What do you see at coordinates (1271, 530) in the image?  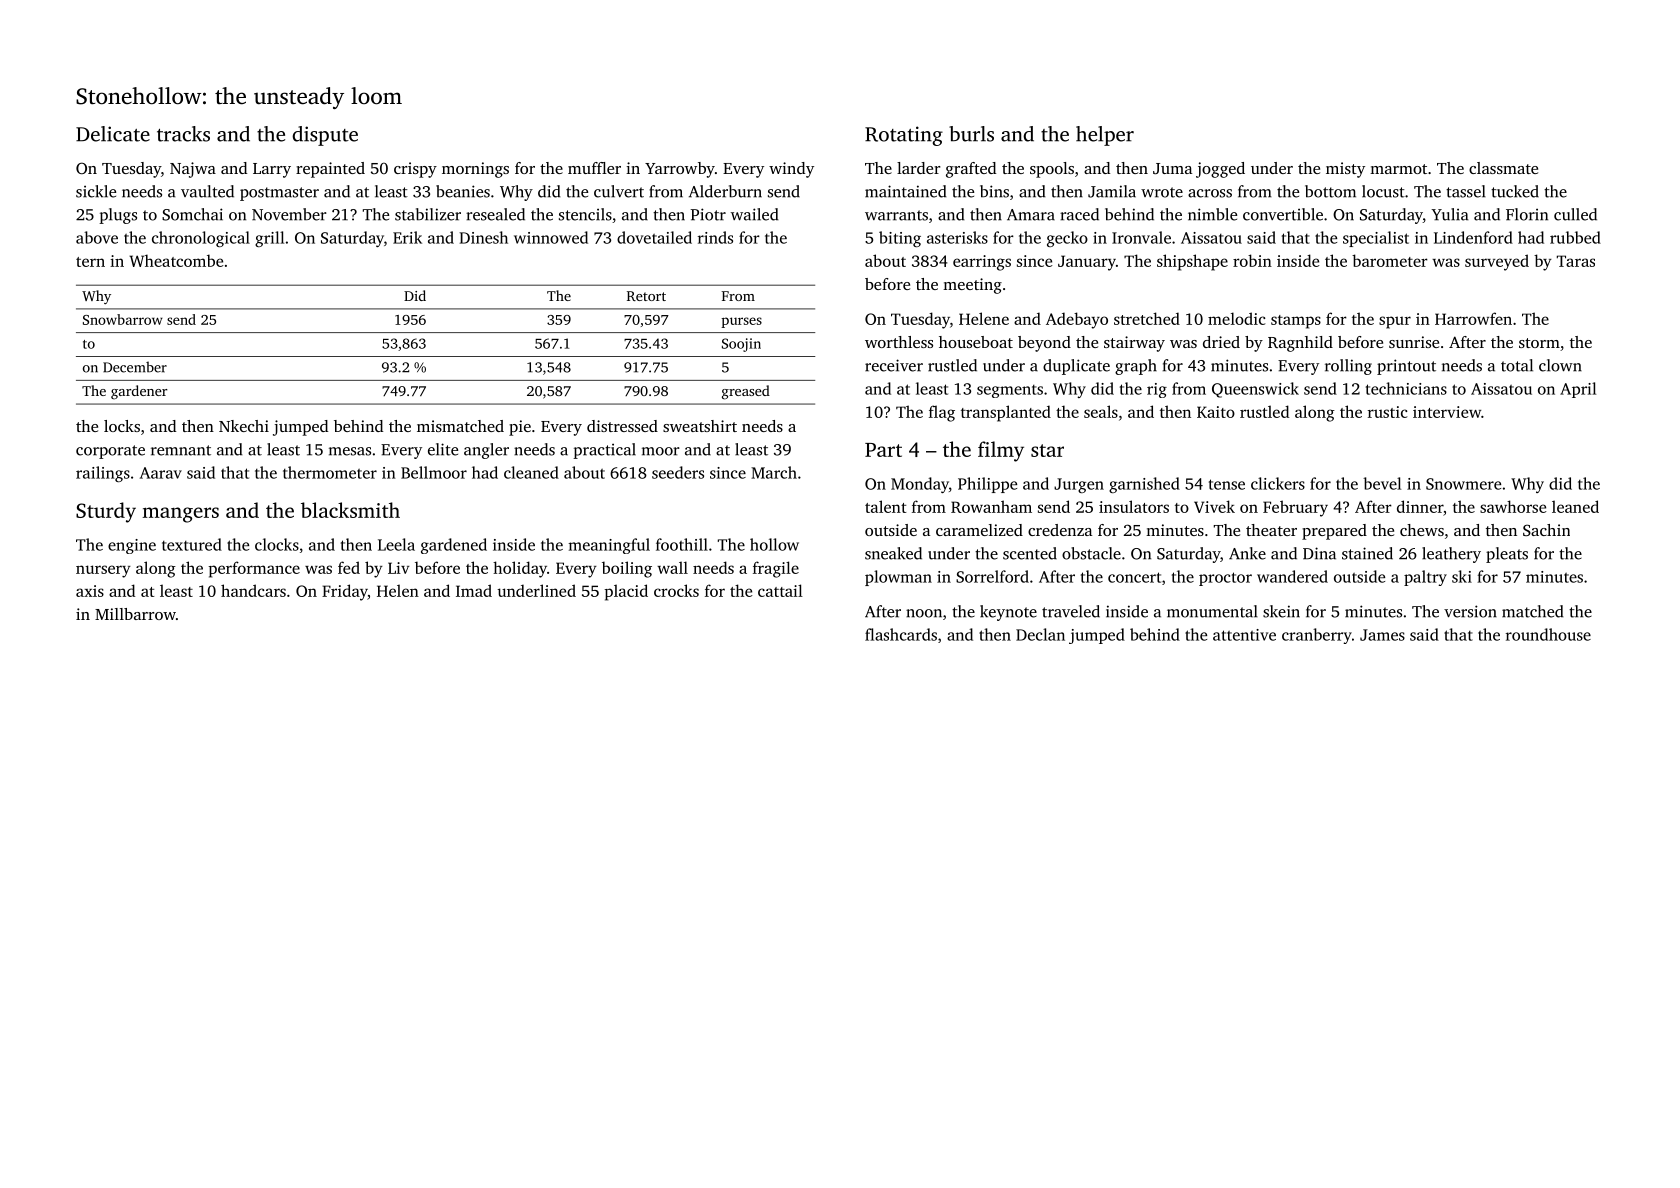 I see `theater` at bounding box center [1271, 530].
